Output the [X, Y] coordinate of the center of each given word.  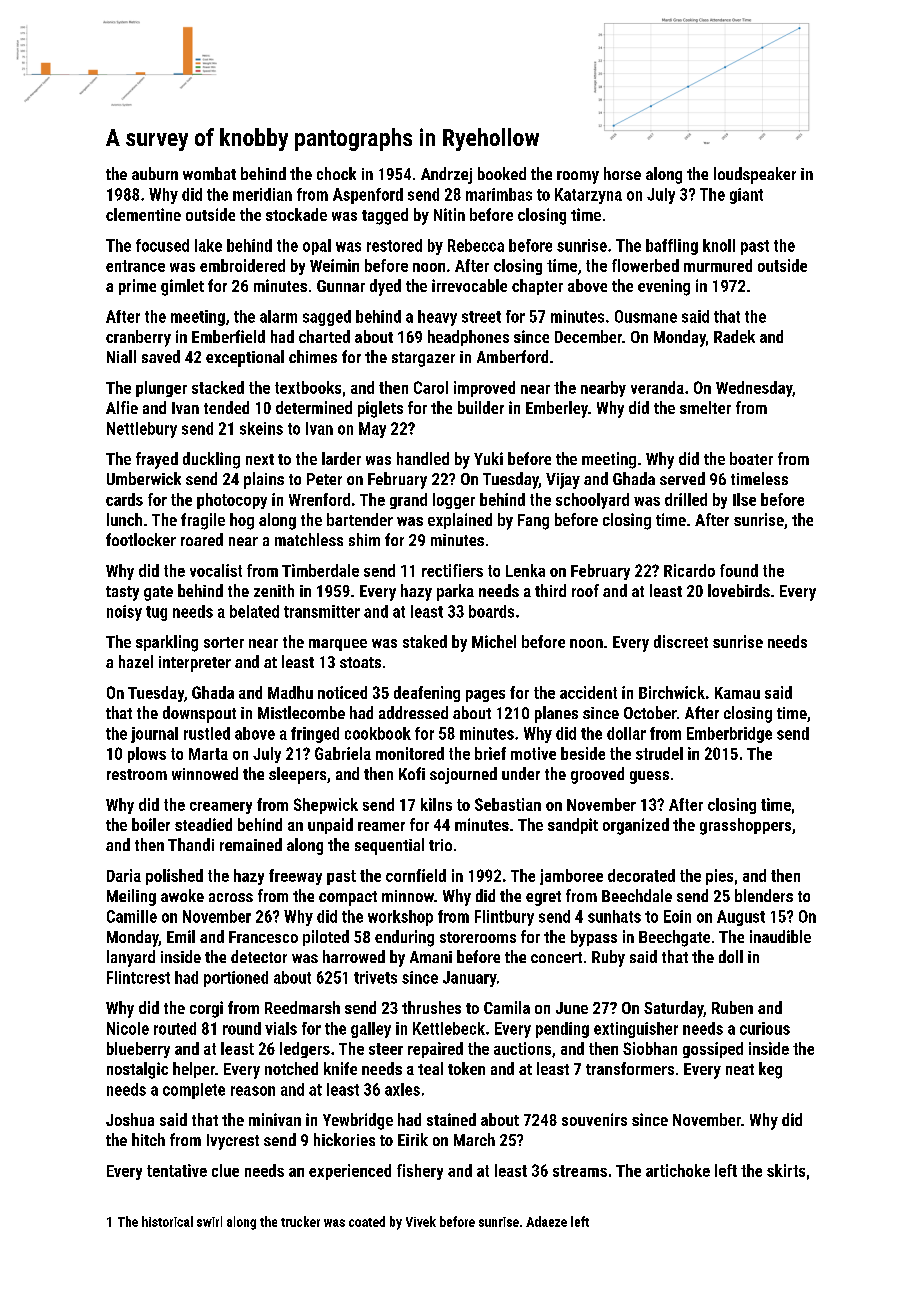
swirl [209, 1221]
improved [484, 389]
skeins [261, 428]
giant [746, 196]
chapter [537, 287]
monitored [410, 753]
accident [588, 692]
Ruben [732, 1007]
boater [751, 458]
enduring [404, 938]
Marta [208, 754]
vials [281, 1028]
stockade [296, 214]
